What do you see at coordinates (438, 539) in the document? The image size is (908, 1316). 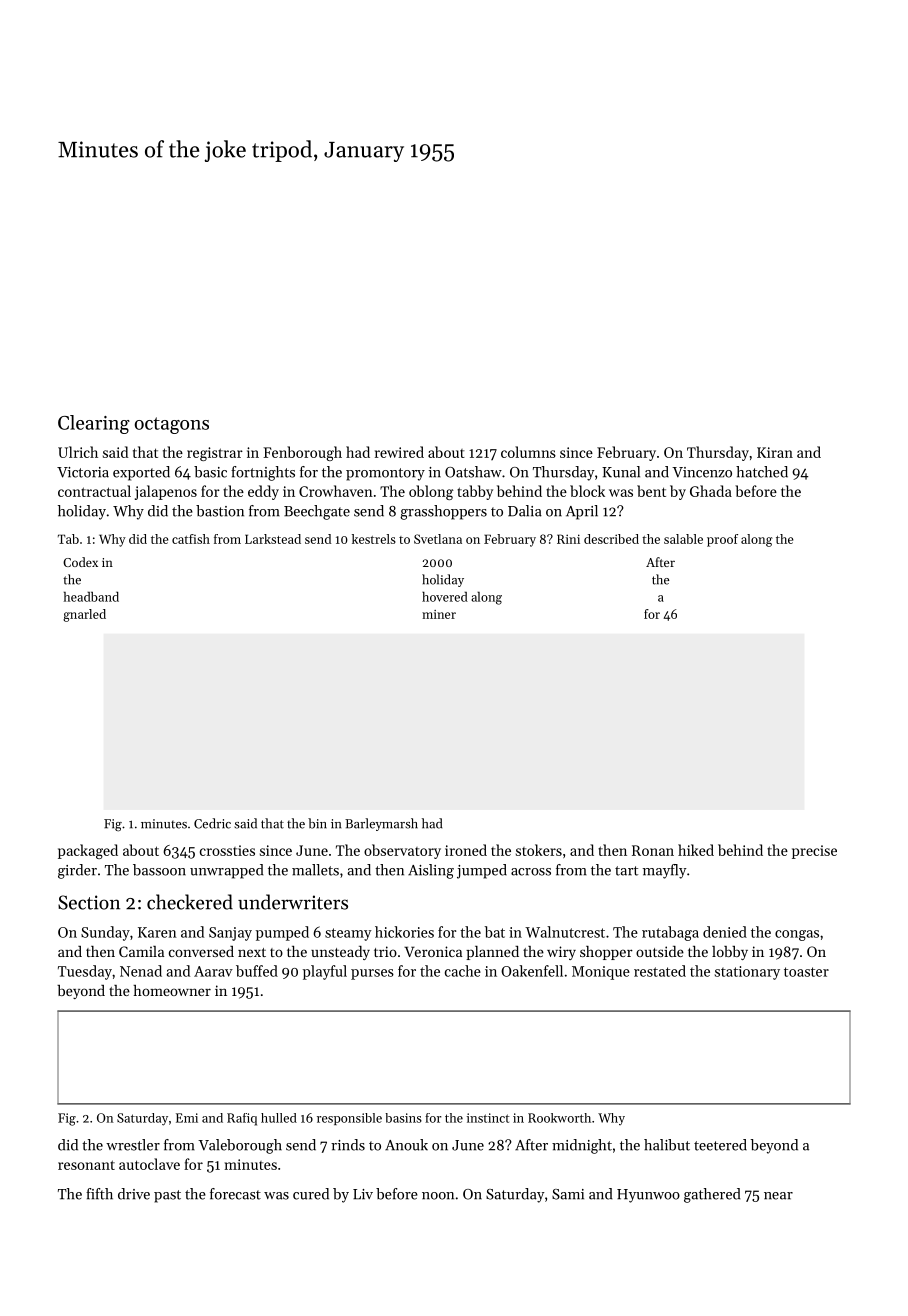 I see `Svetlana` at bounding box center [438, 539].
